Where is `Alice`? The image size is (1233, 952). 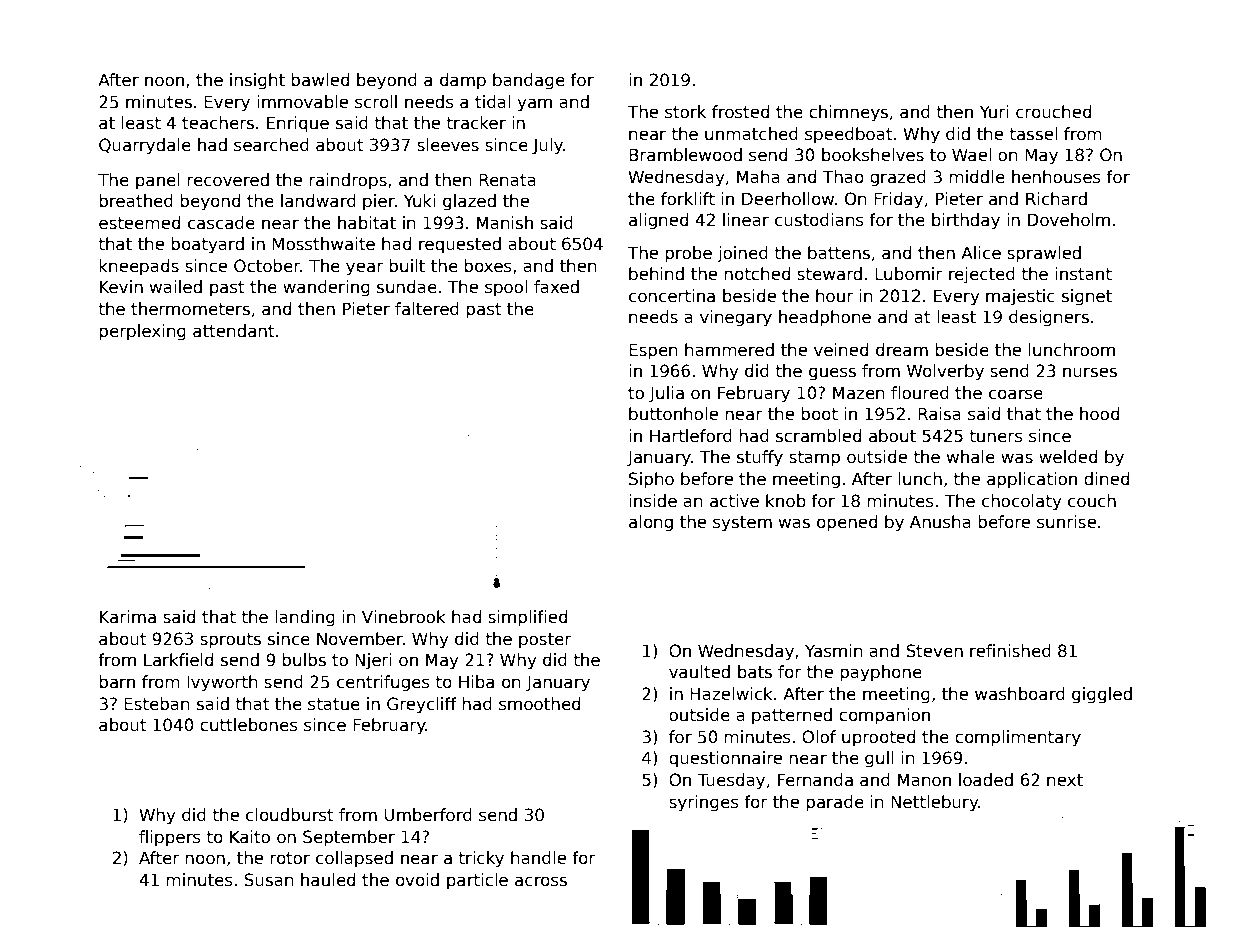 Alice is located at coordinates (981, 253).
